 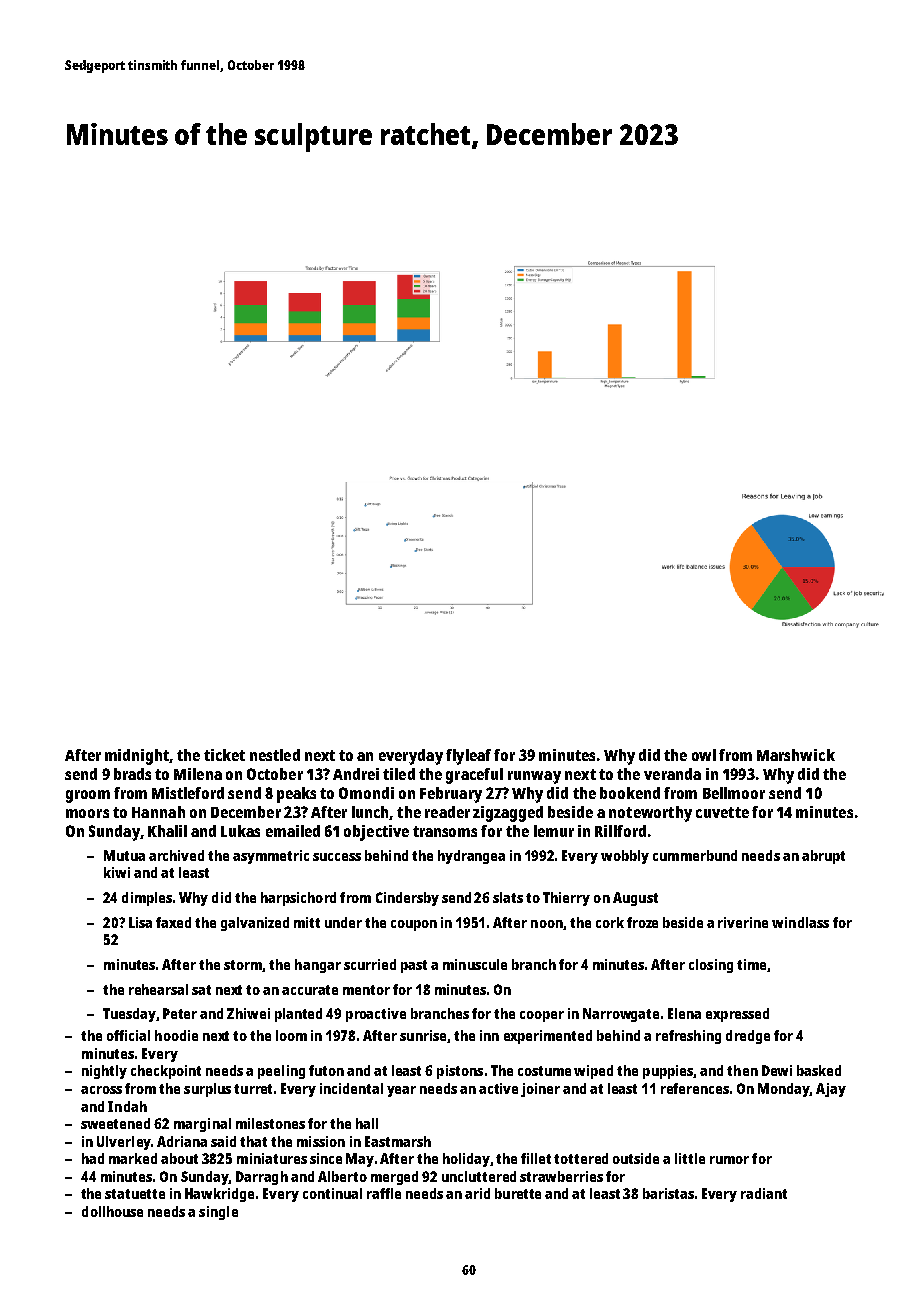 I want to click on transoms, so click(x=445, y=831).
